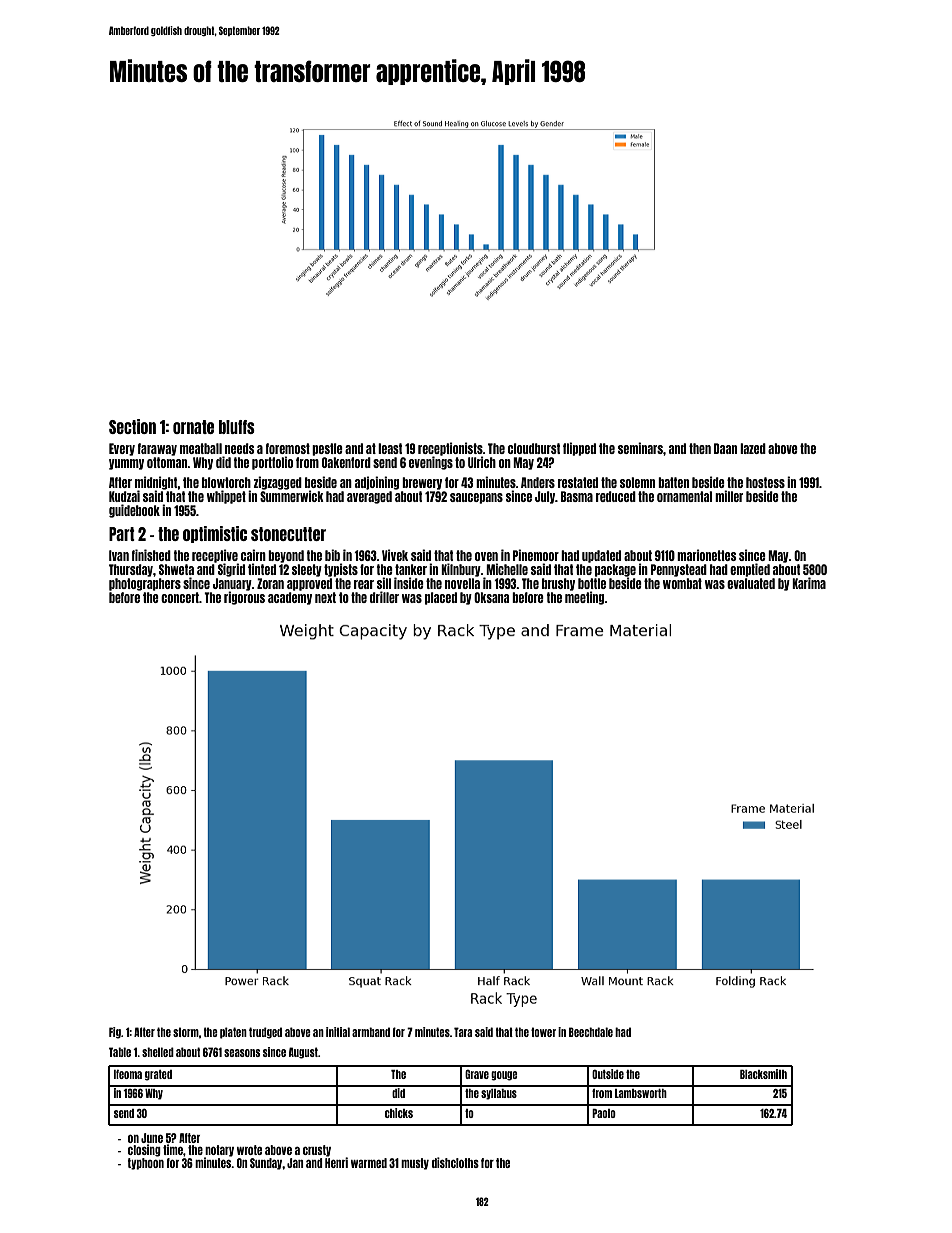 This page has width=952, height=1233. Describe the element at coordinates (180, 597) in the page. I see `concert` at that location.
